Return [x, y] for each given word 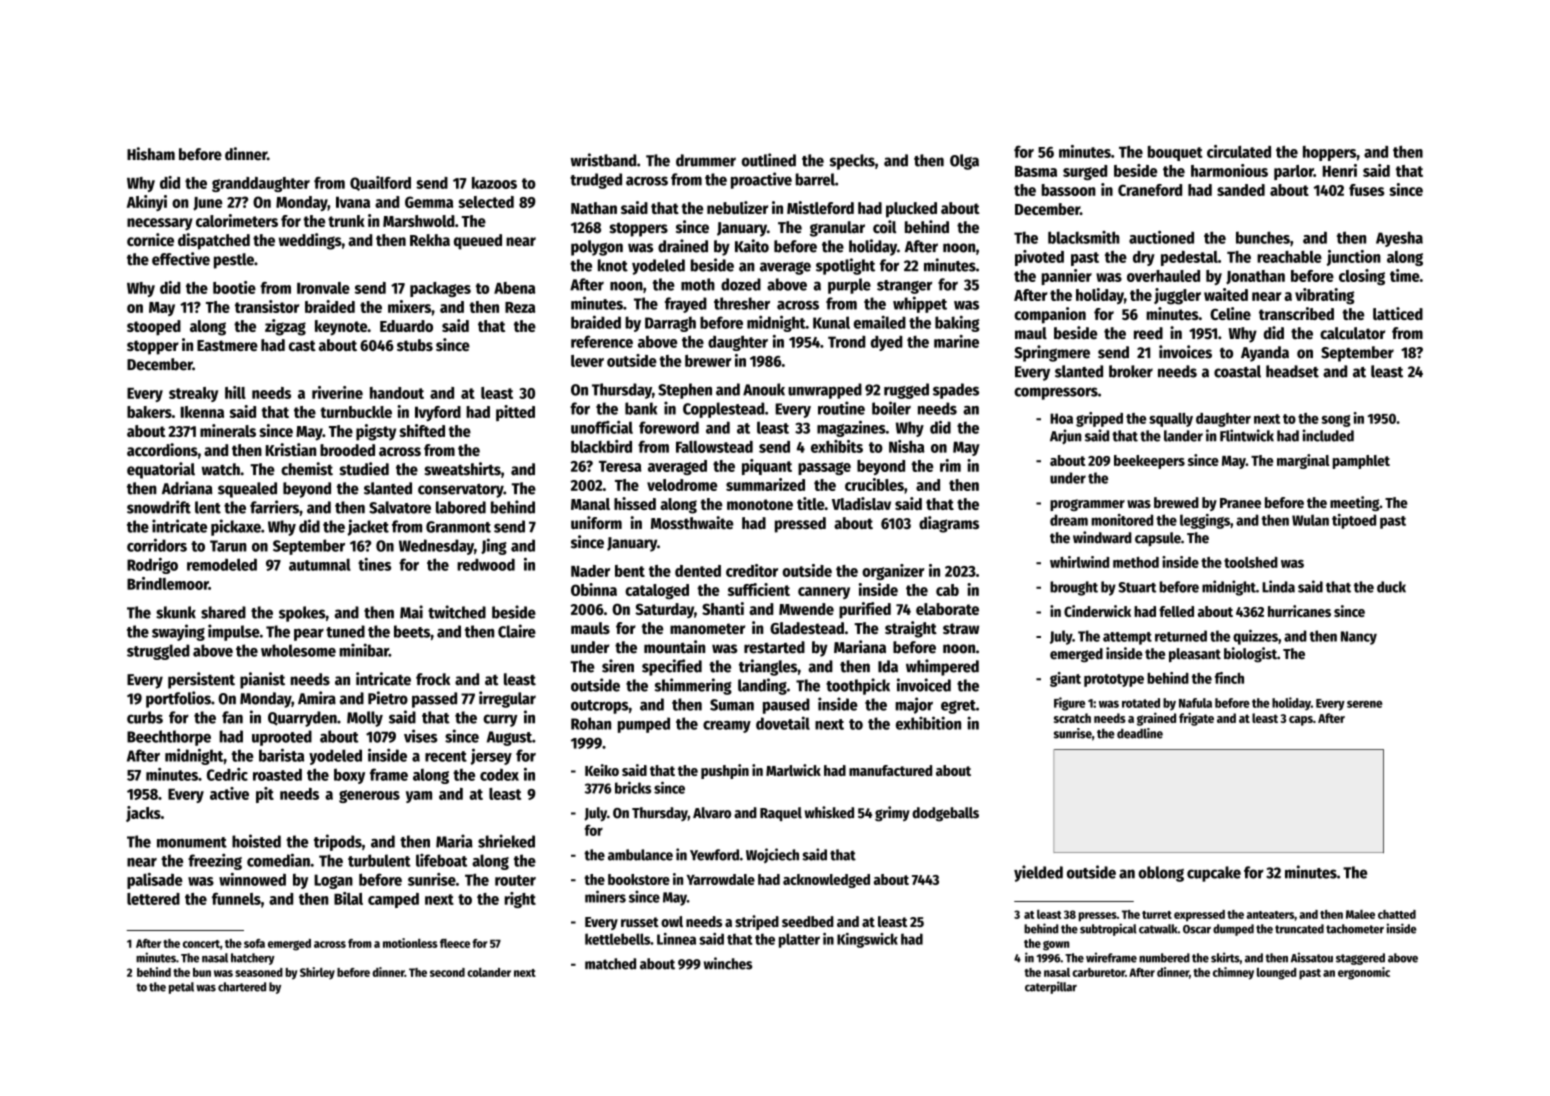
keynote [341, 328]
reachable [1289, 257]
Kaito [752, 246]
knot [613, 265]
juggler [1177, 296]
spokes [302, 614]
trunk [346, 221]
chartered [242, 987]
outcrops [600, 707]
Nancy [1359, 638]
